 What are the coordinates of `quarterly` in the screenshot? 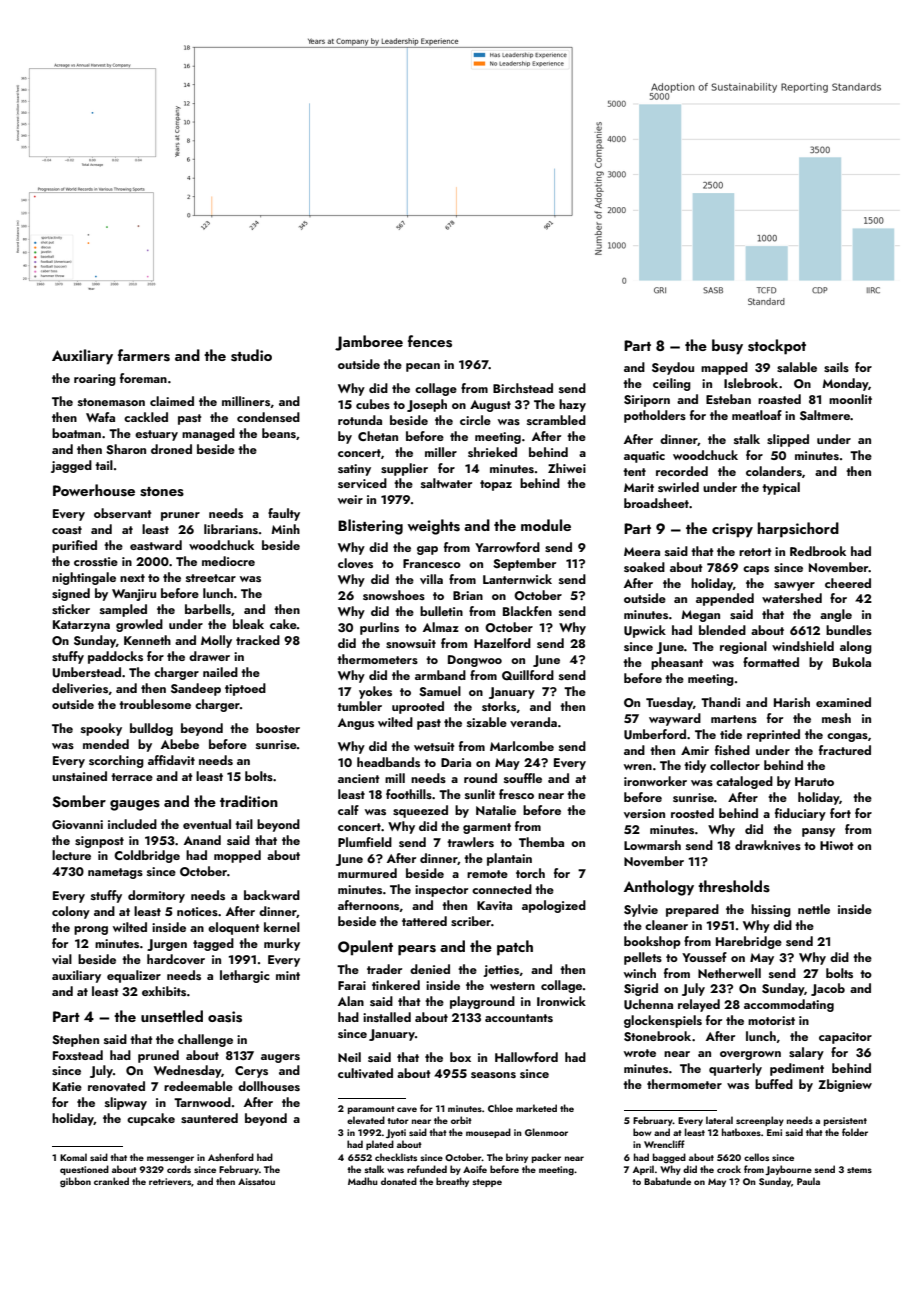 It's located at (735, 1069).
